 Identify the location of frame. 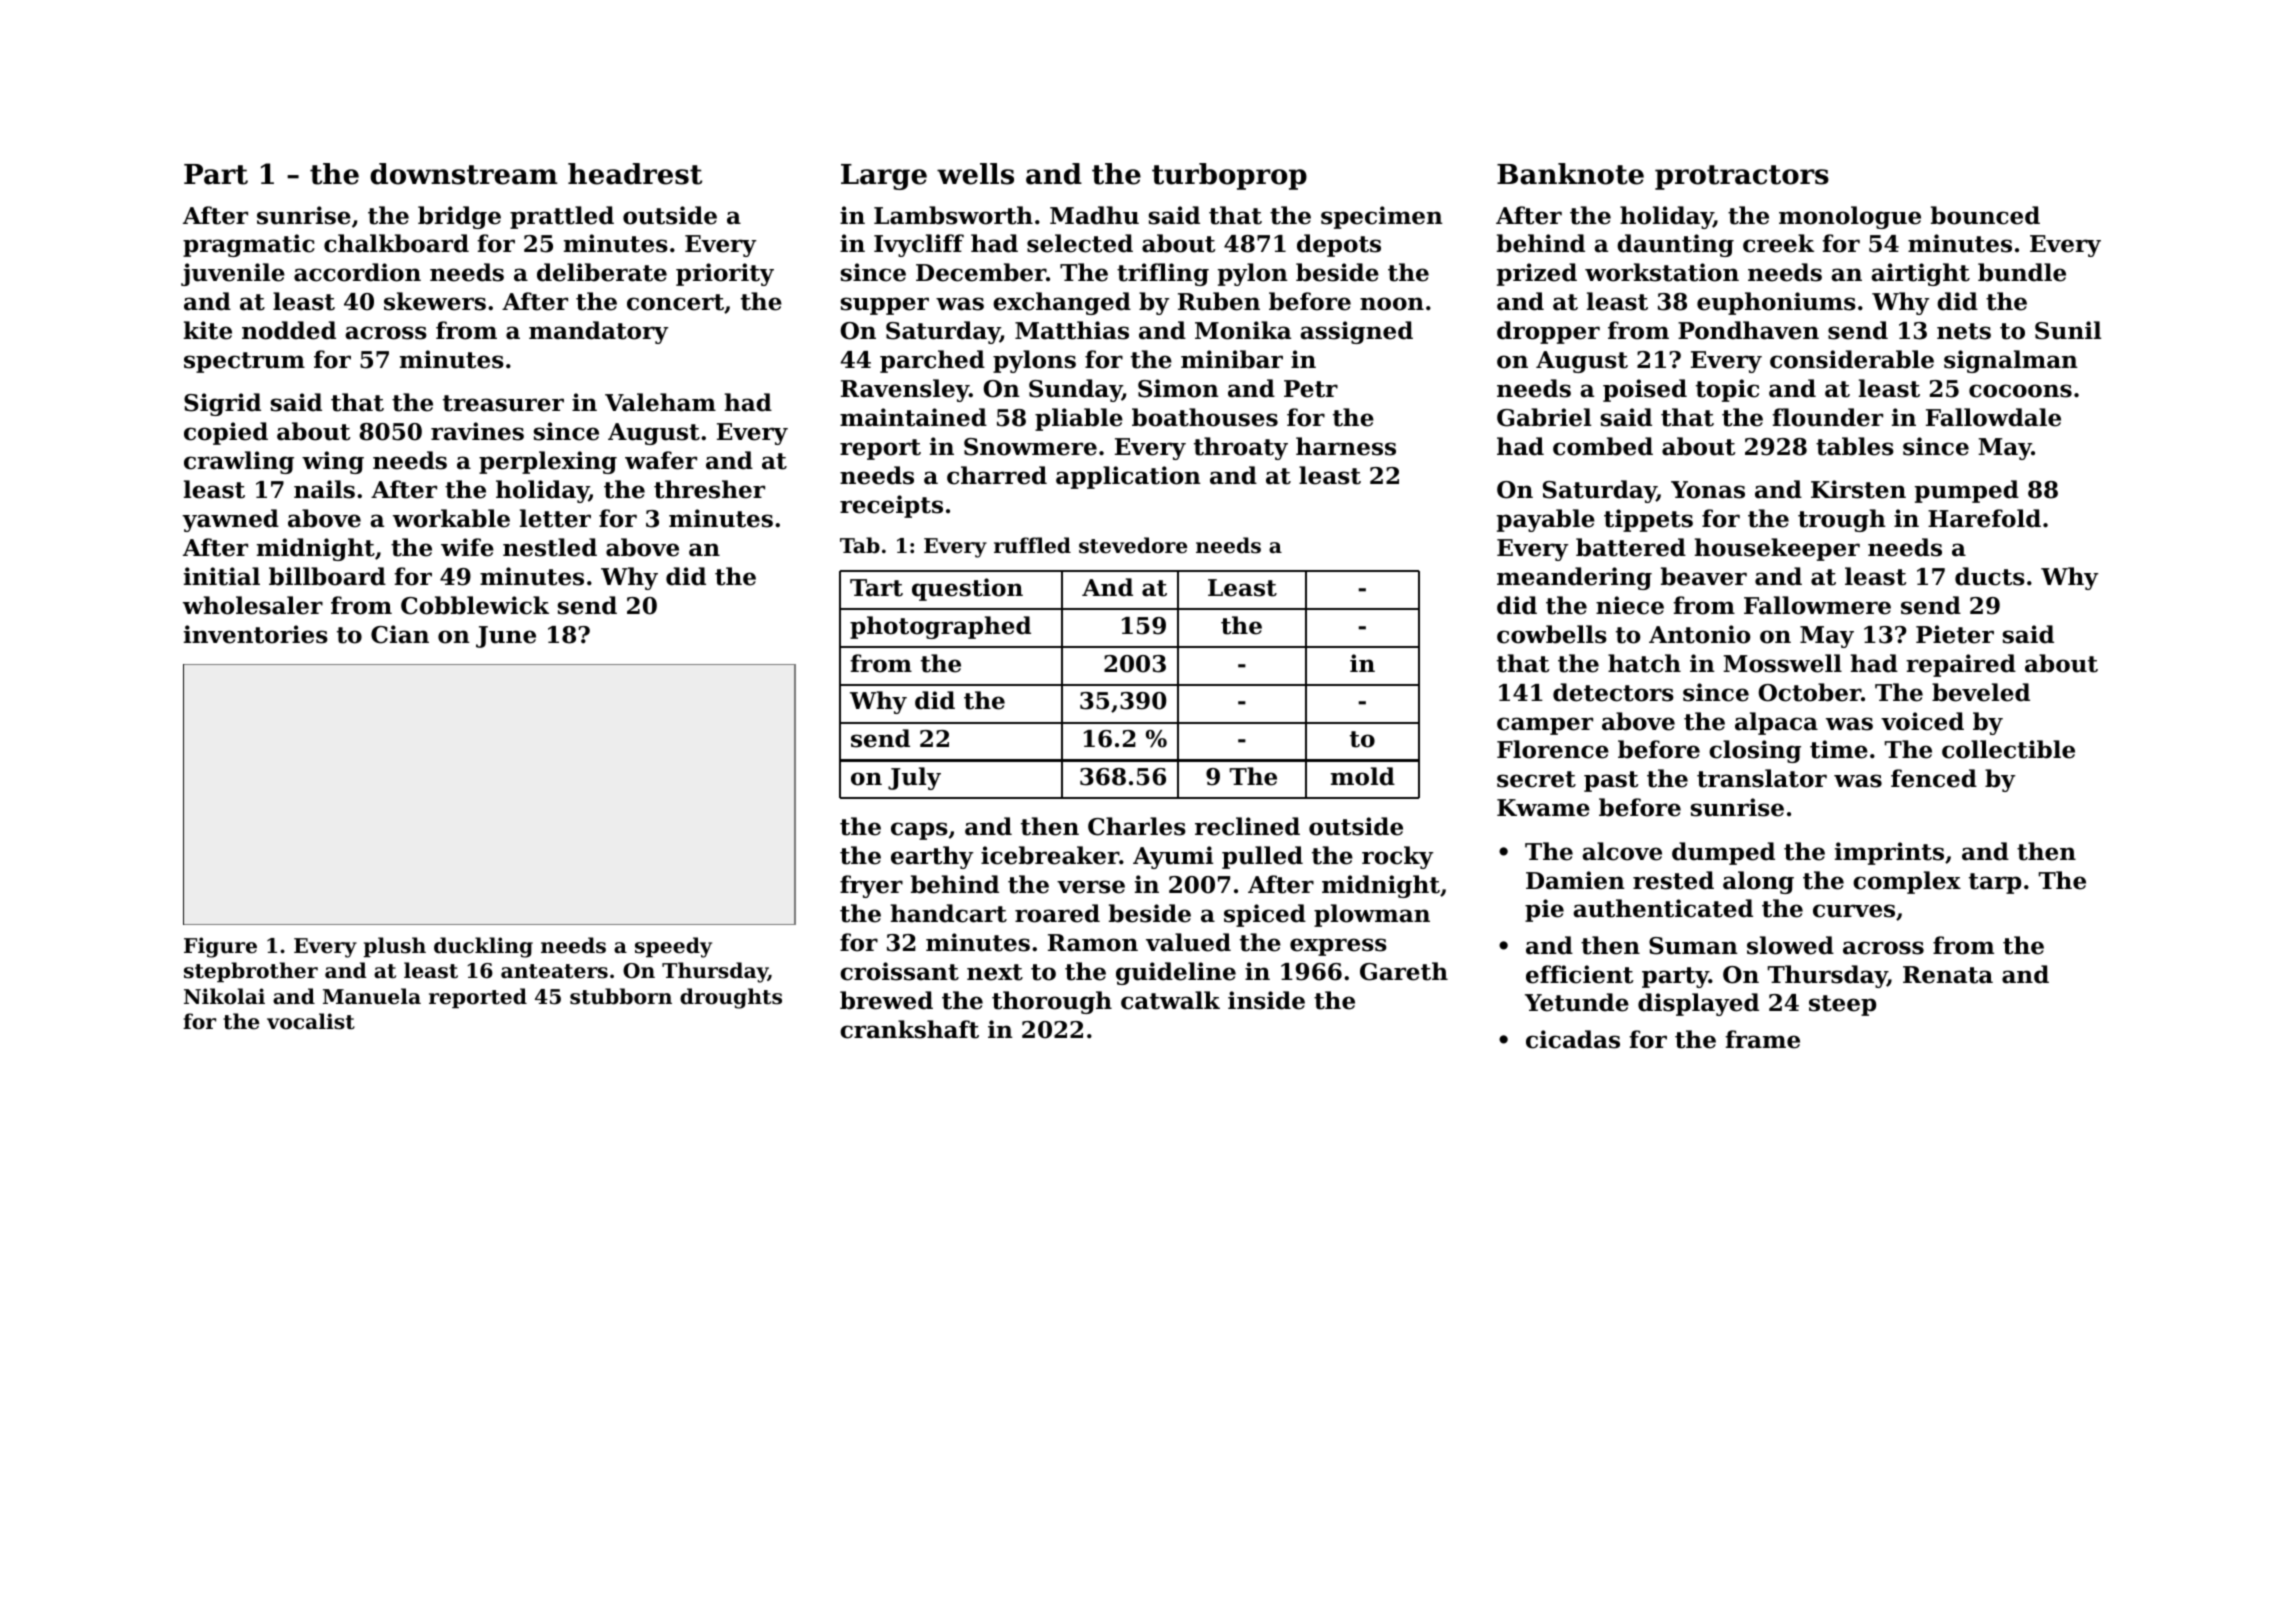
(1762, 1039).
